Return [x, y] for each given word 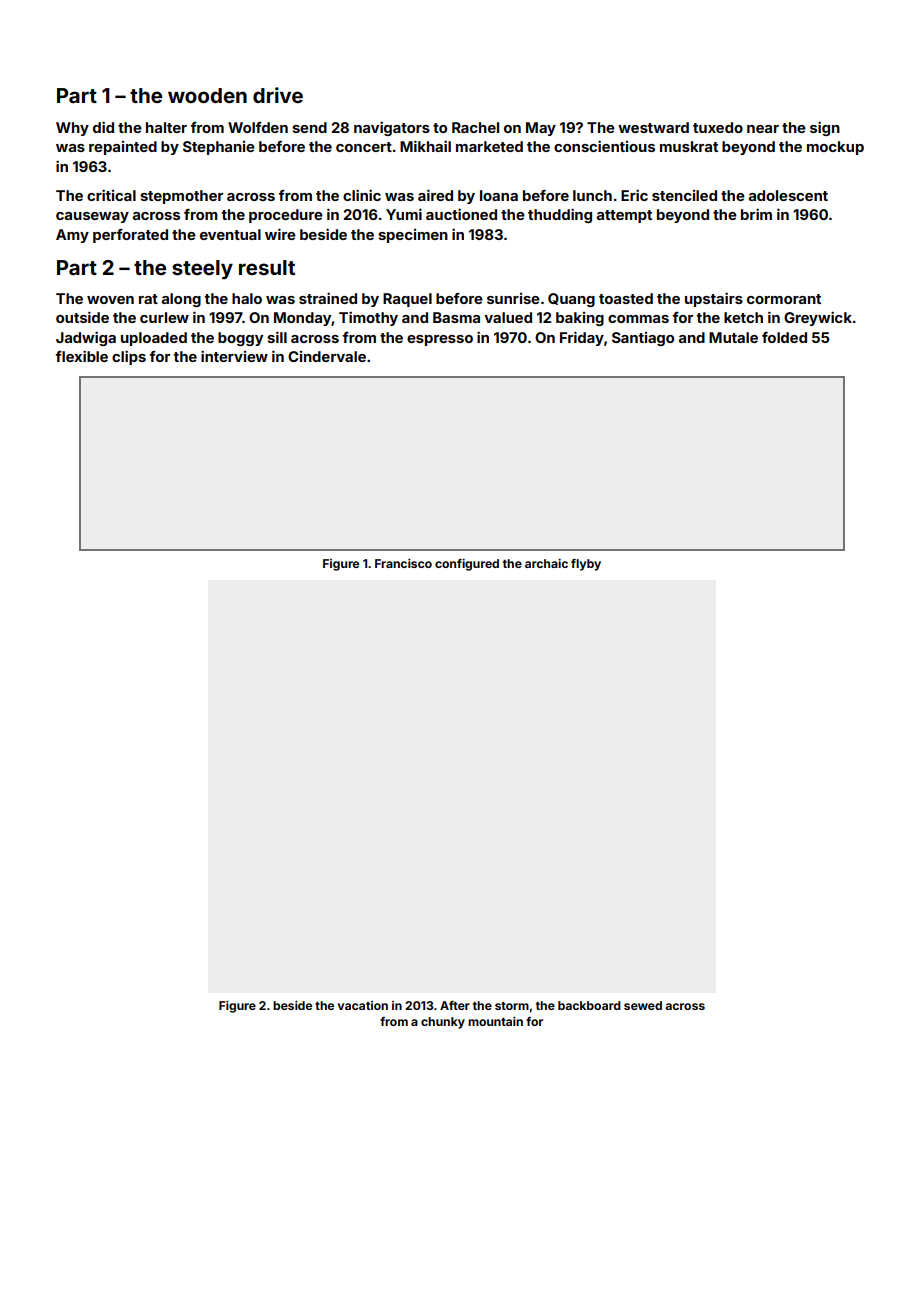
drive [278, 95]
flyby [586, 565]
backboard [589, 1005]
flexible [81, 356]
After [455, 1005]
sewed [643, 1005]
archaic [546, 563]
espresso [440, 340]
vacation [362, 1005]
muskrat [689, 146]
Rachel [475, 127]
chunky [443, 1023]
